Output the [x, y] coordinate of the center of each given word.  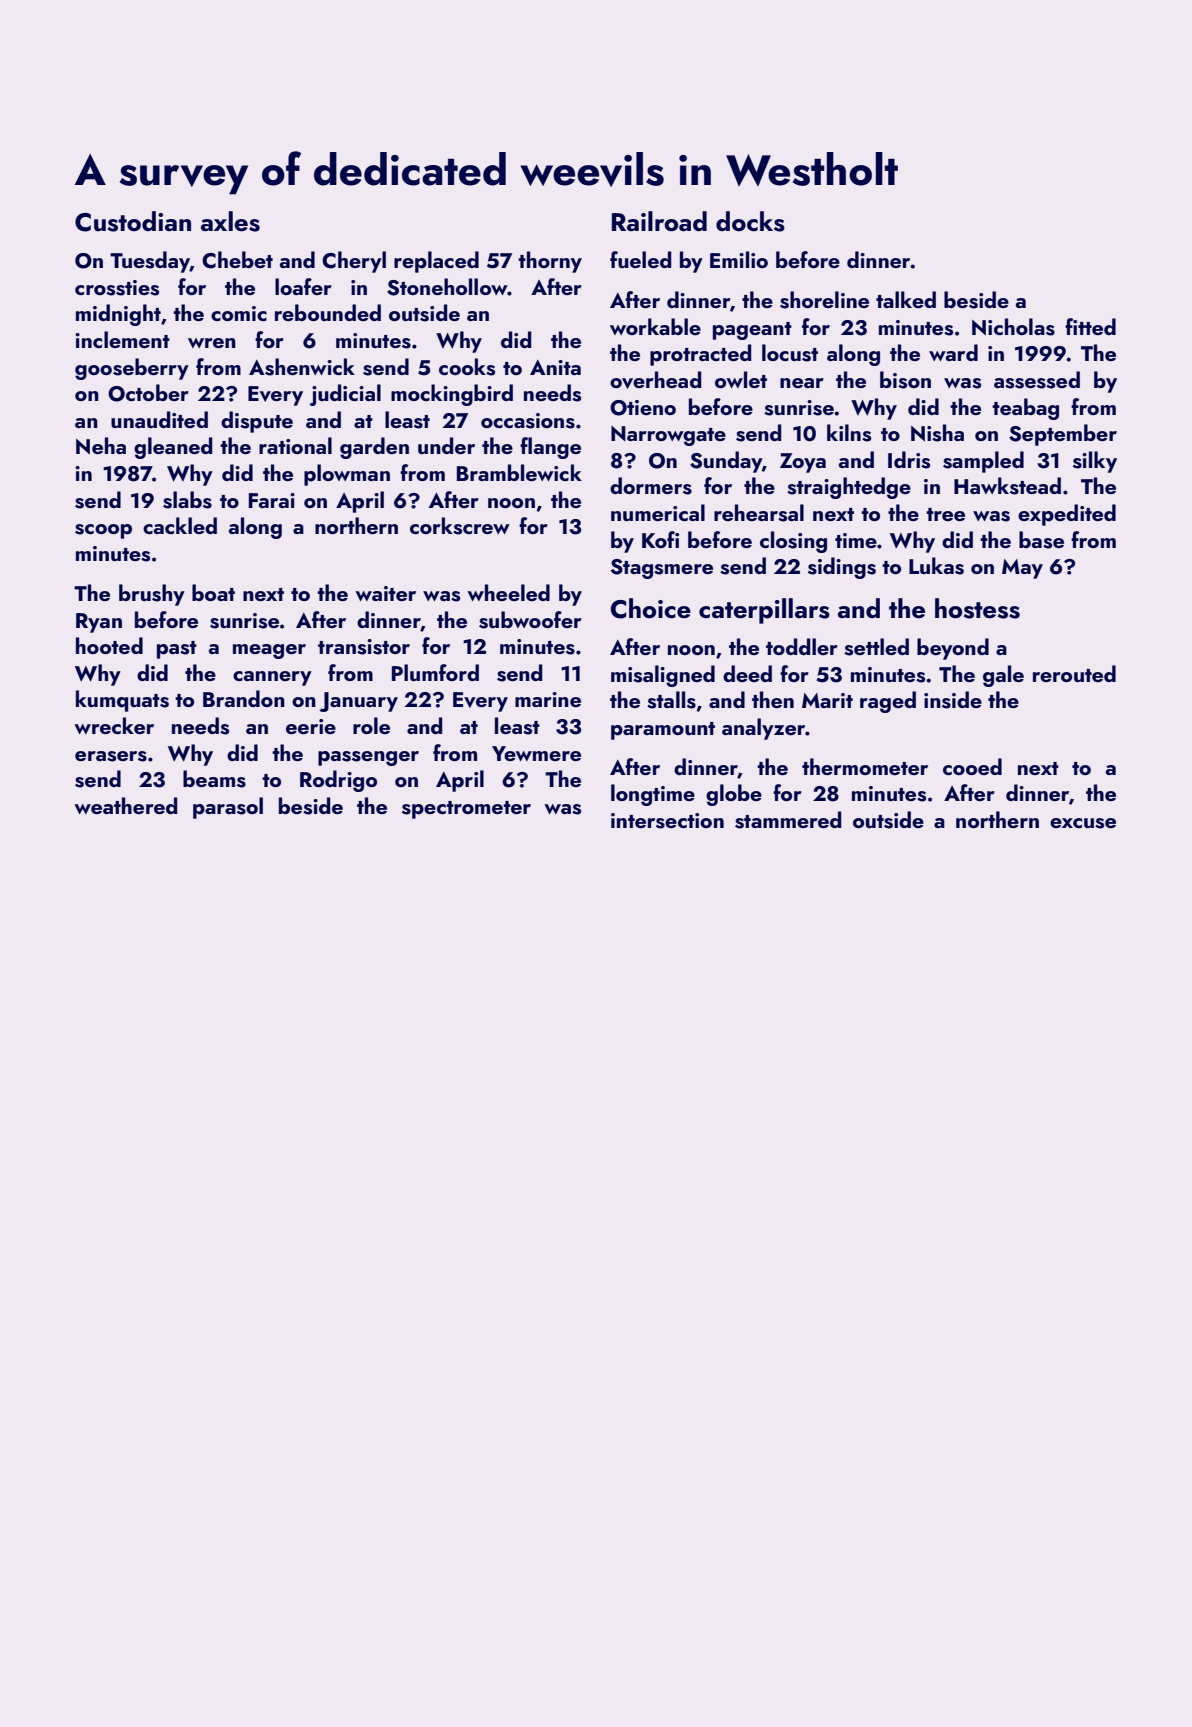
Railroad [659, 221]
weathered [125, 805]
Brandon [244, 698]
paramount [663, 731]
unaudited [159, 419]
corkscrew [460, 526]
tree [945, 514]
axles [230, 221]
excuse [1083, 823]
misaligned [663, 676]
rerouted [1074, 673]
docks [750, 221]
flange [550, 448]
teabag [1025, 409]
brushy [152, 595]
